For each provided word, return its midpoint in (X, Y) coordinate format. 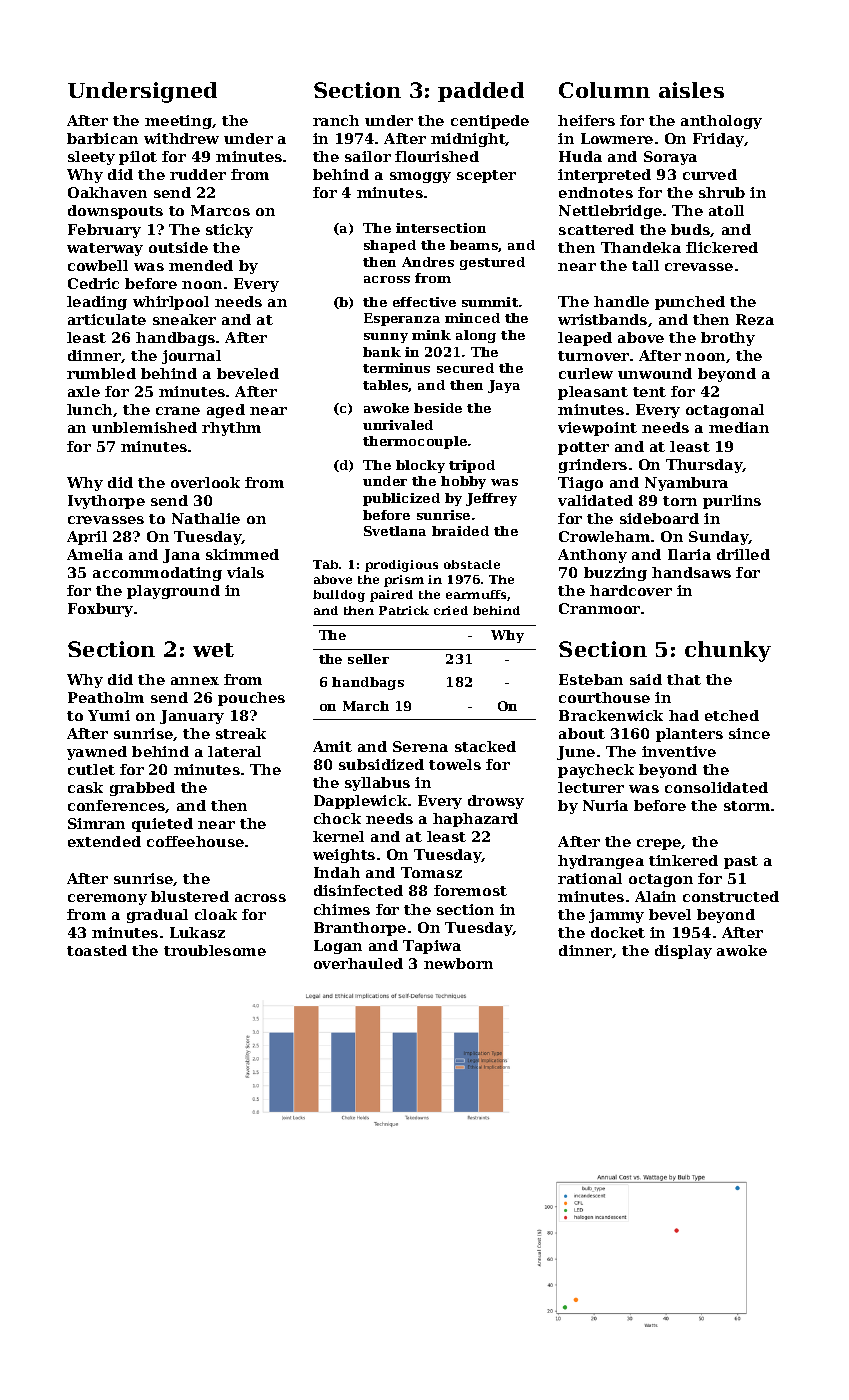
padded (481, 92)
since (749, 733)
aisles (691, 90)
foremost (470, 890)
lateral (234, 751)
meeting (178, 122)
